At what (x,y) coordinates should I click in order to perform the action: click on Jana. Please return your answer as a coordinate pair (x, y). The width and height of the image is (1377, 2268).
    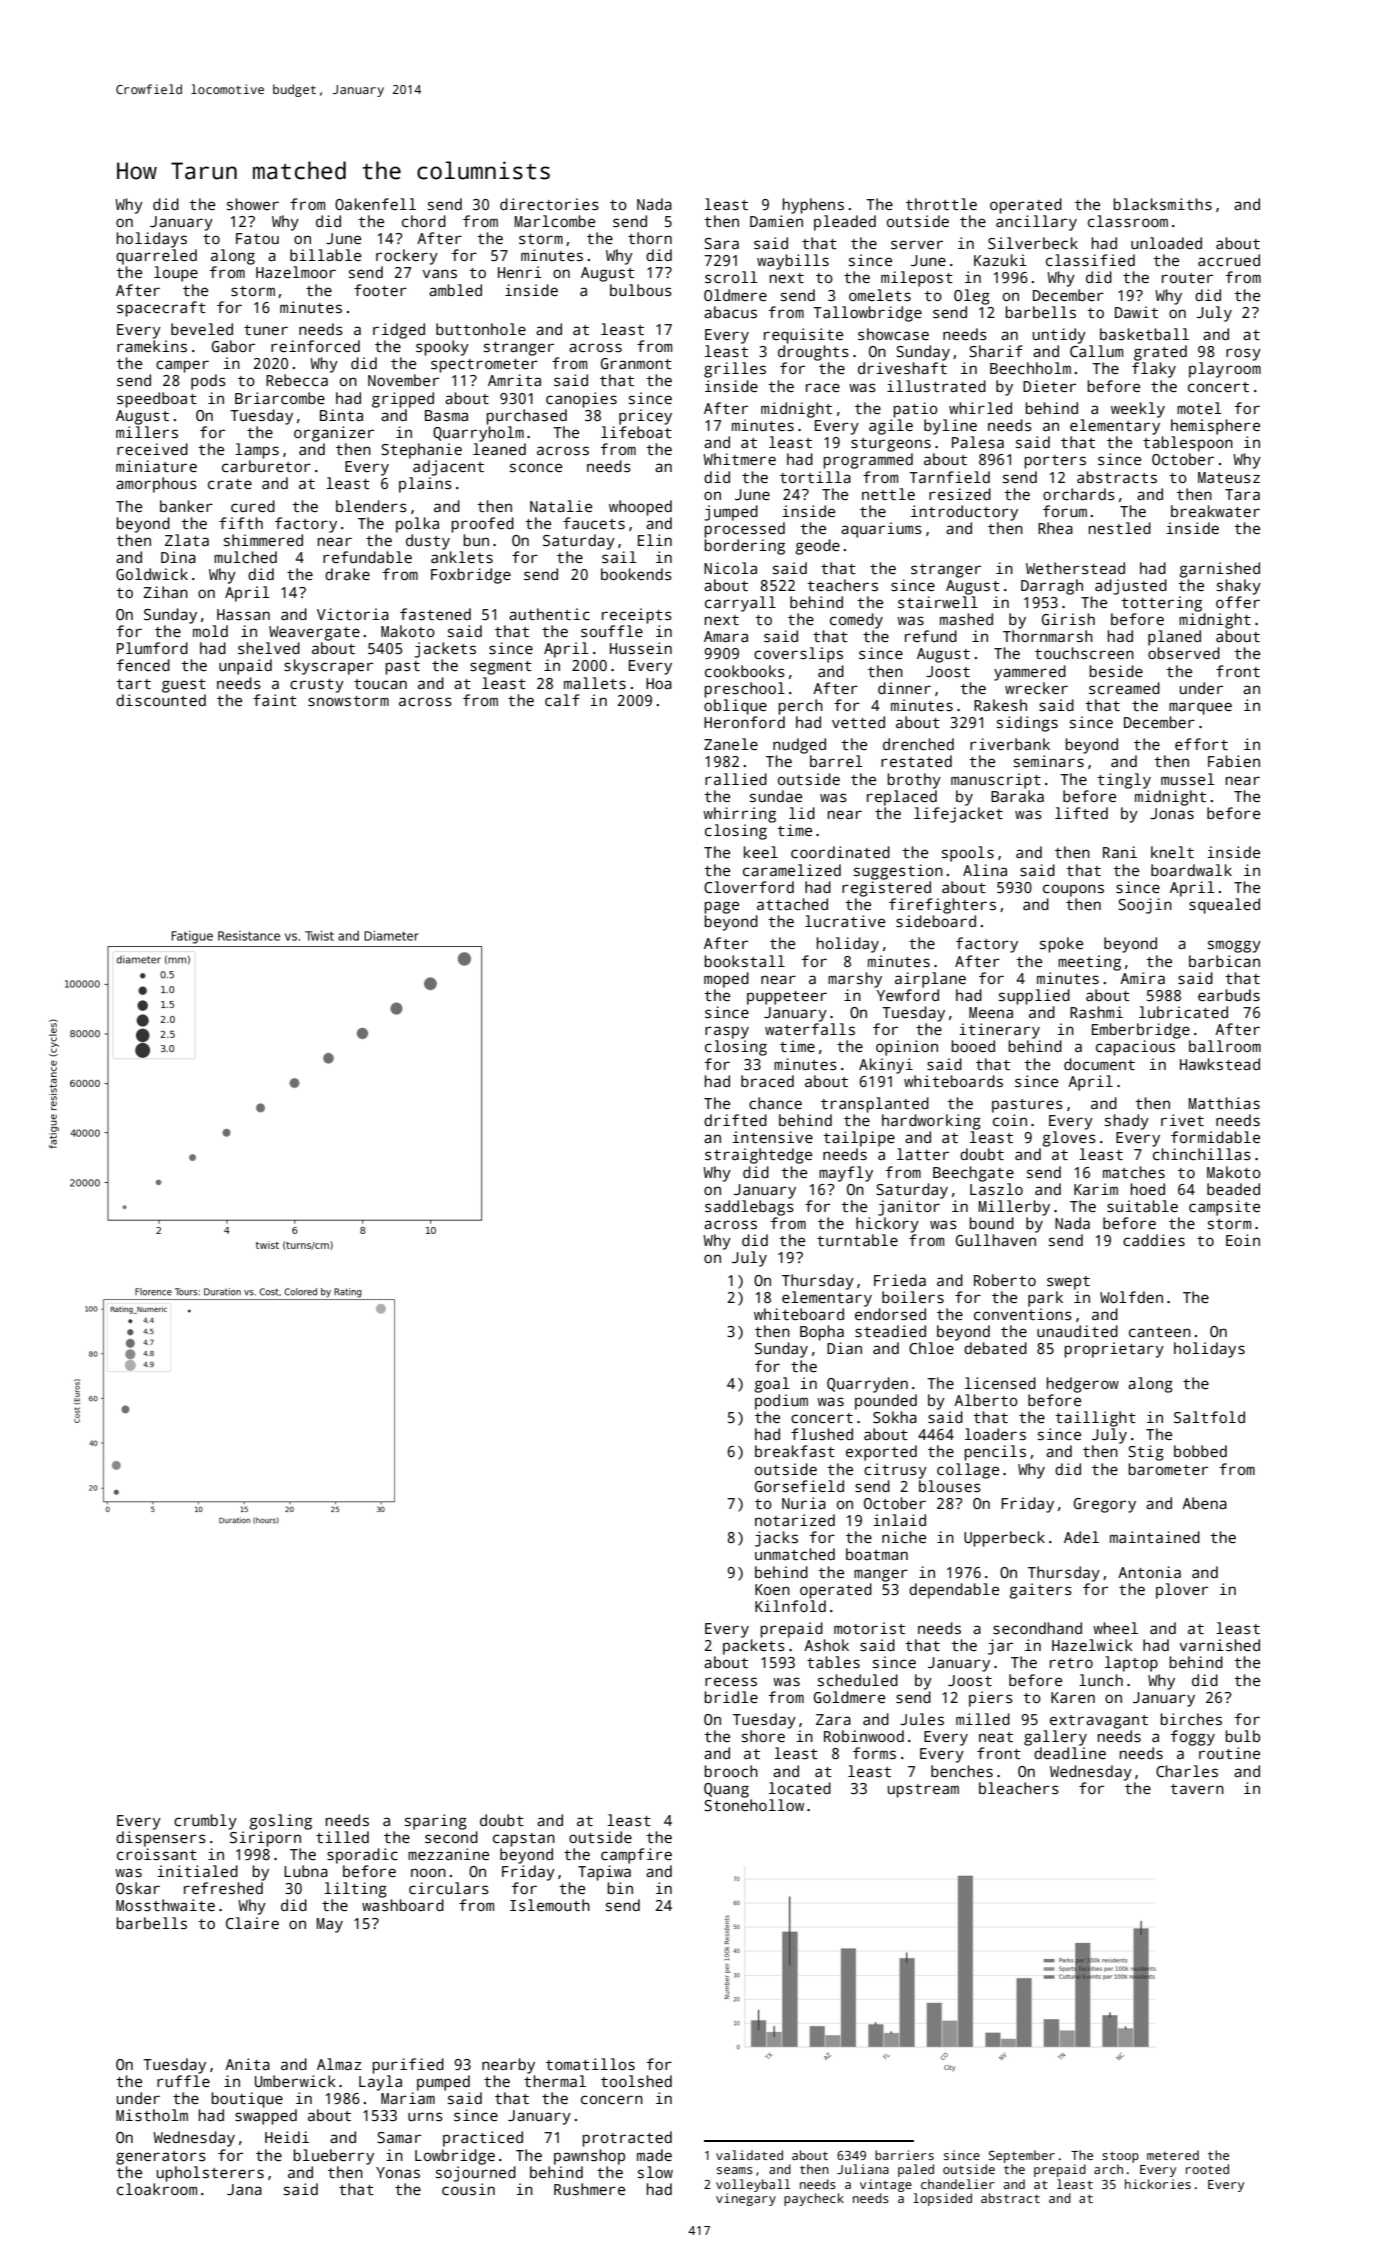
    Looking at the image, I should click on (244, 2189).
